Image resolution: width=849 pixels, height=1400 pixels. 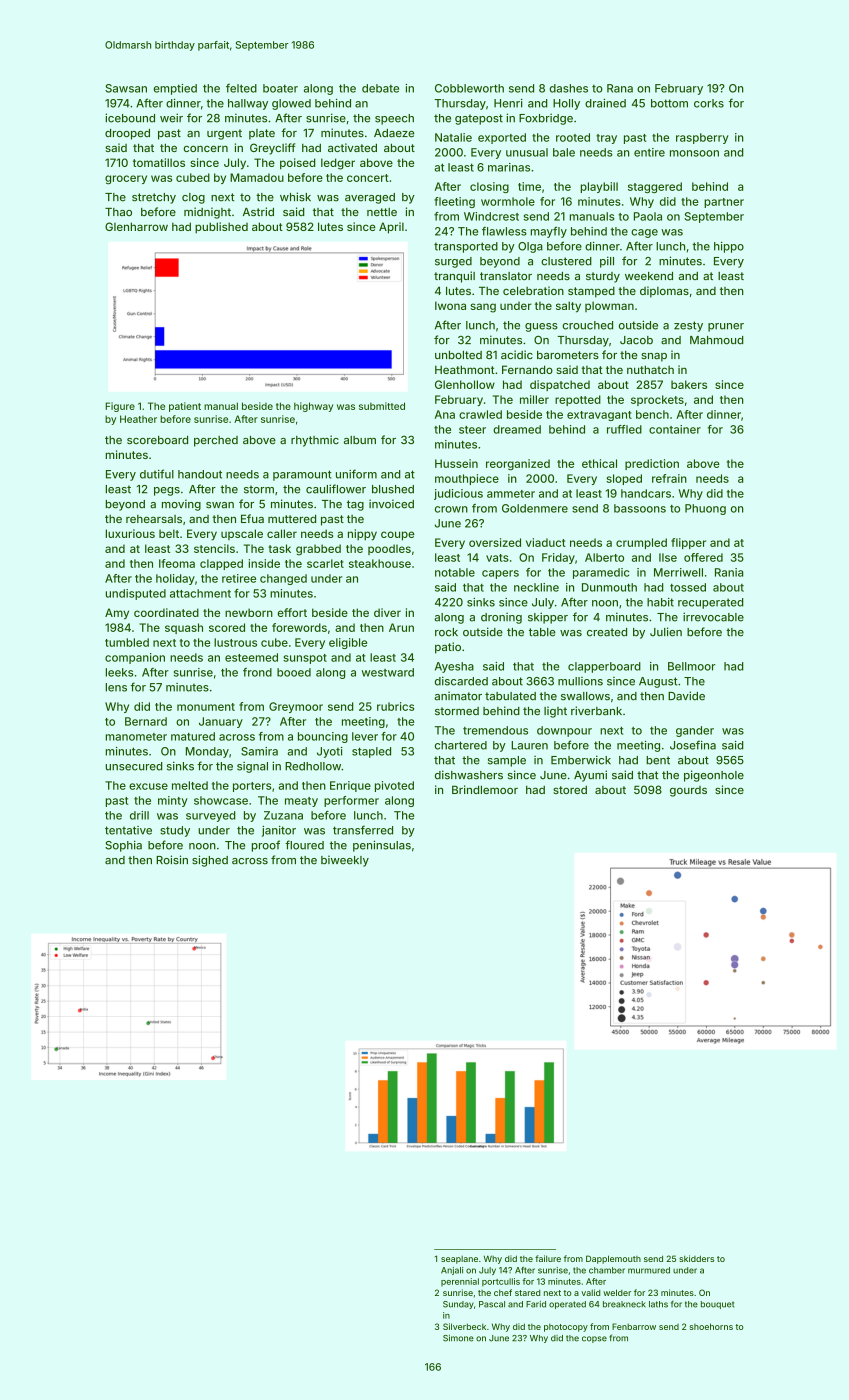 I want to click on proof, so click(x=266, y=846).
